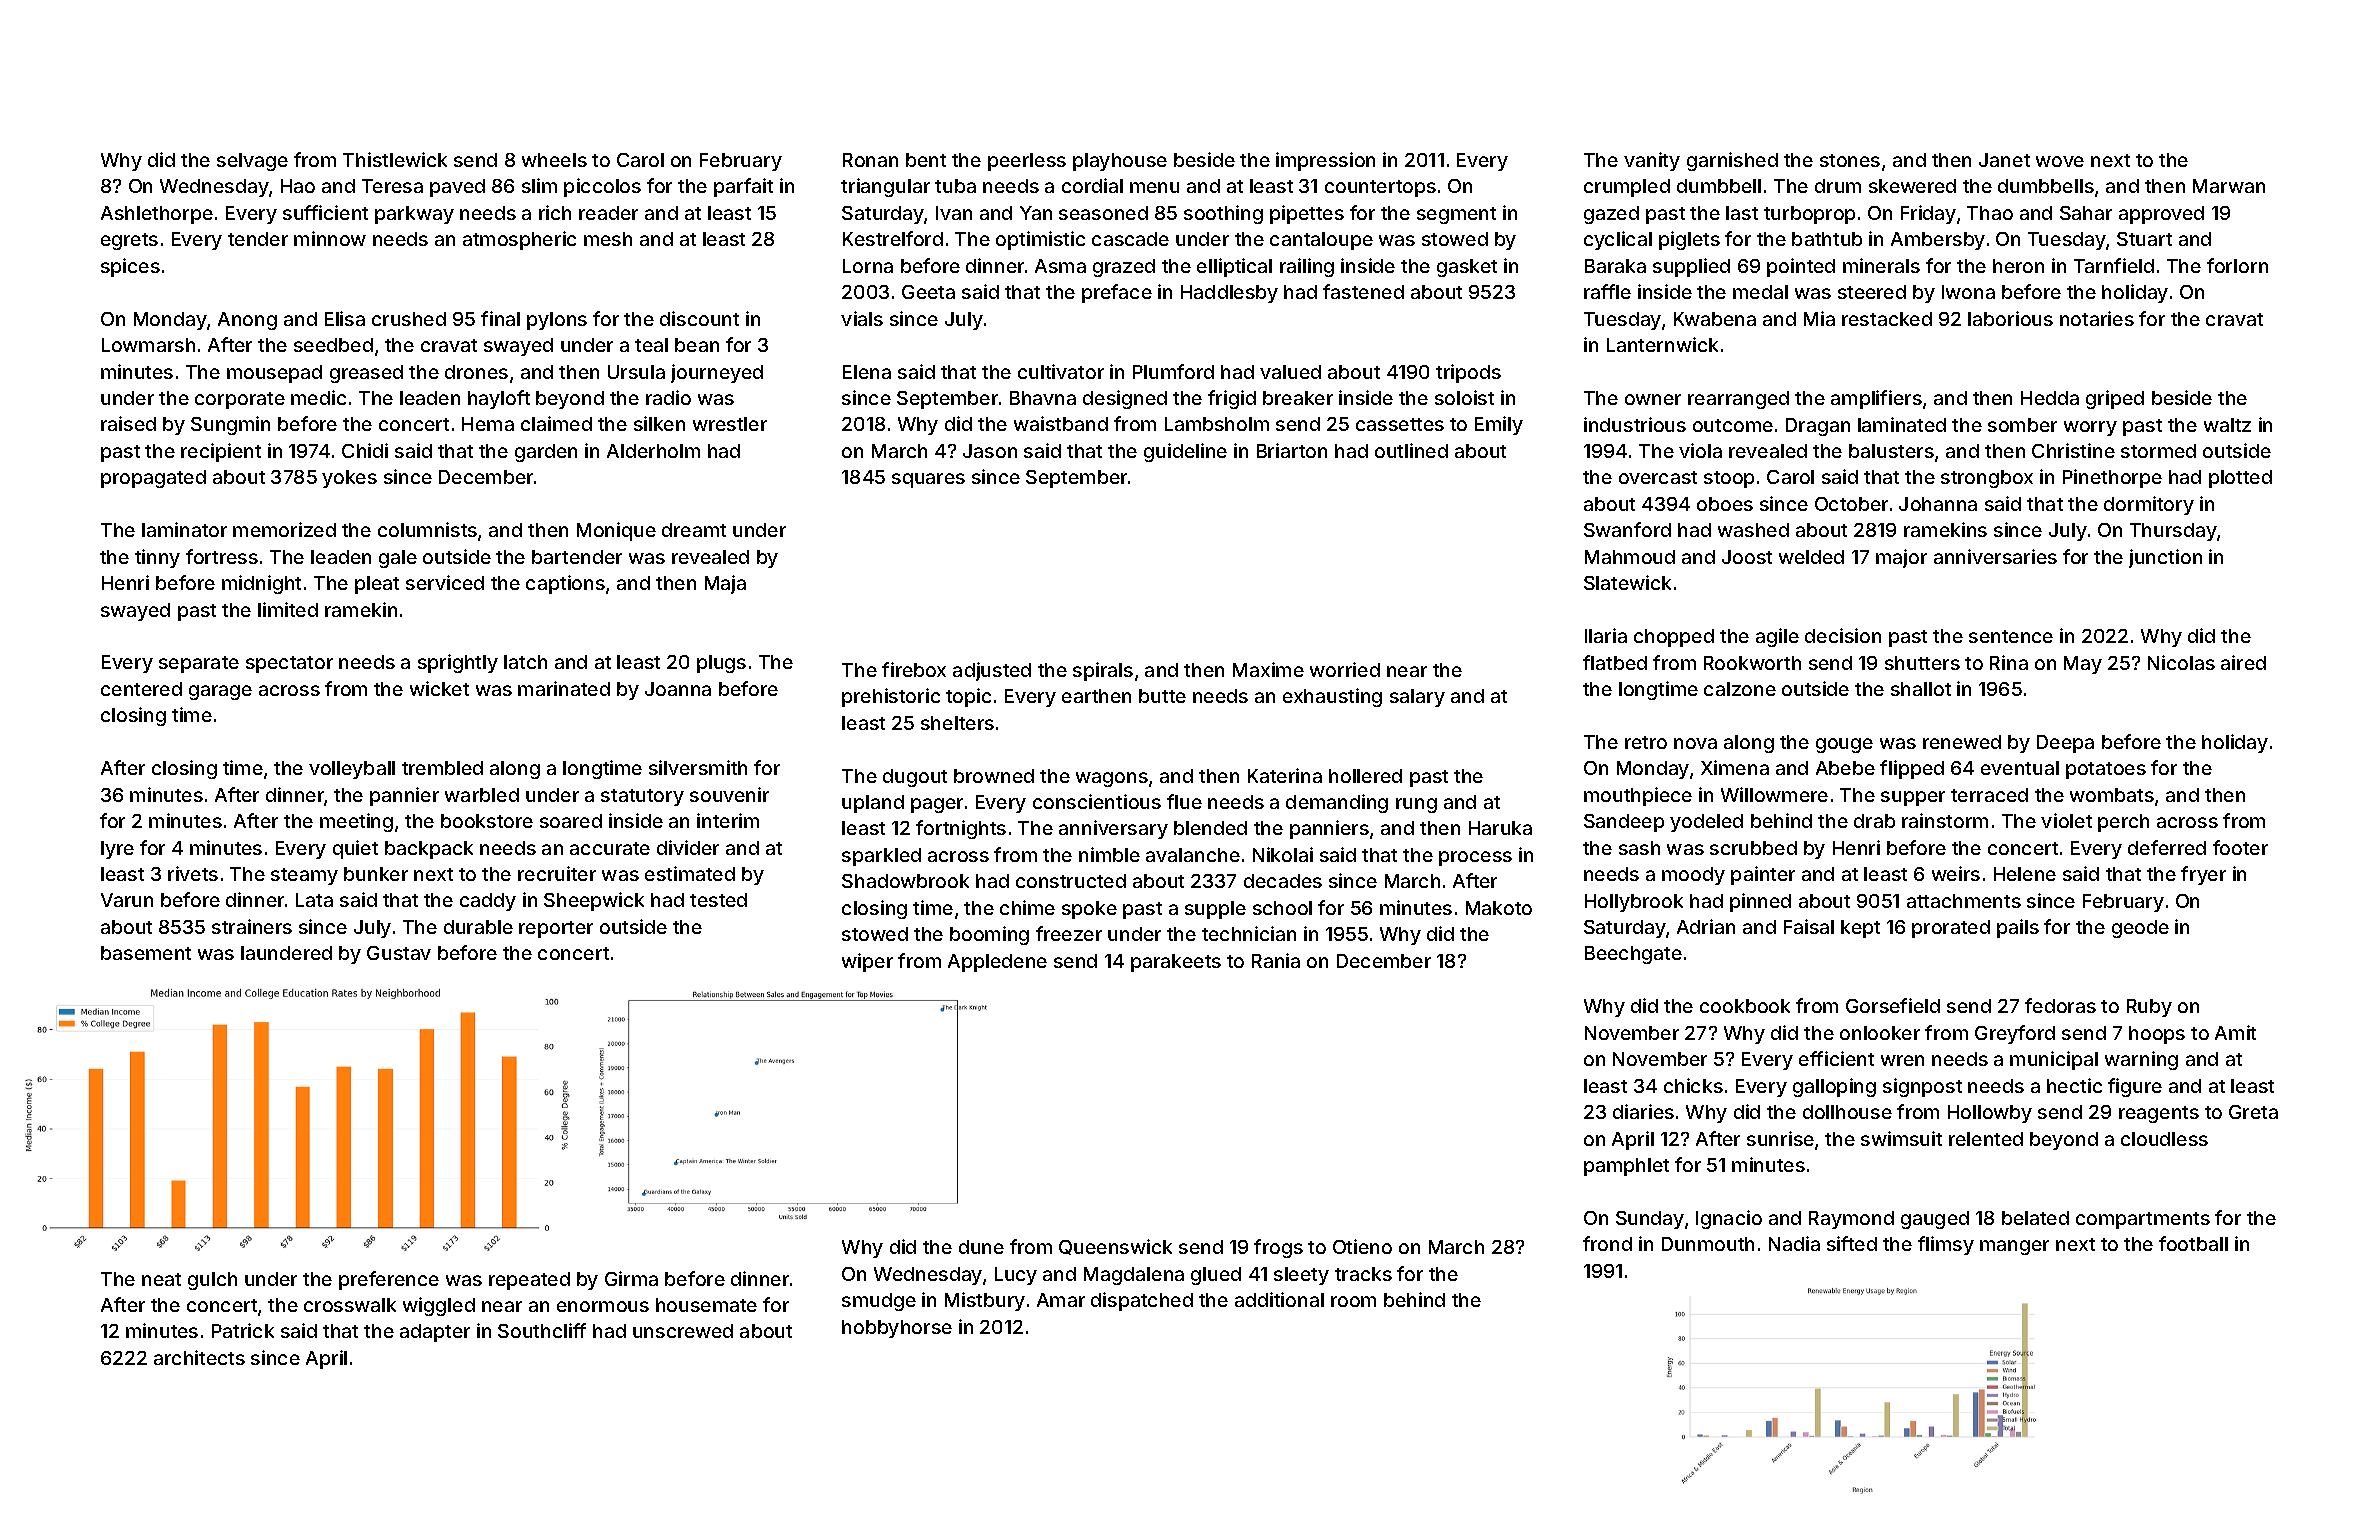 Image resolution: width=2380 pixels, height=1540 pixels. I want to click on Southcliff, so click(542, 1330).
